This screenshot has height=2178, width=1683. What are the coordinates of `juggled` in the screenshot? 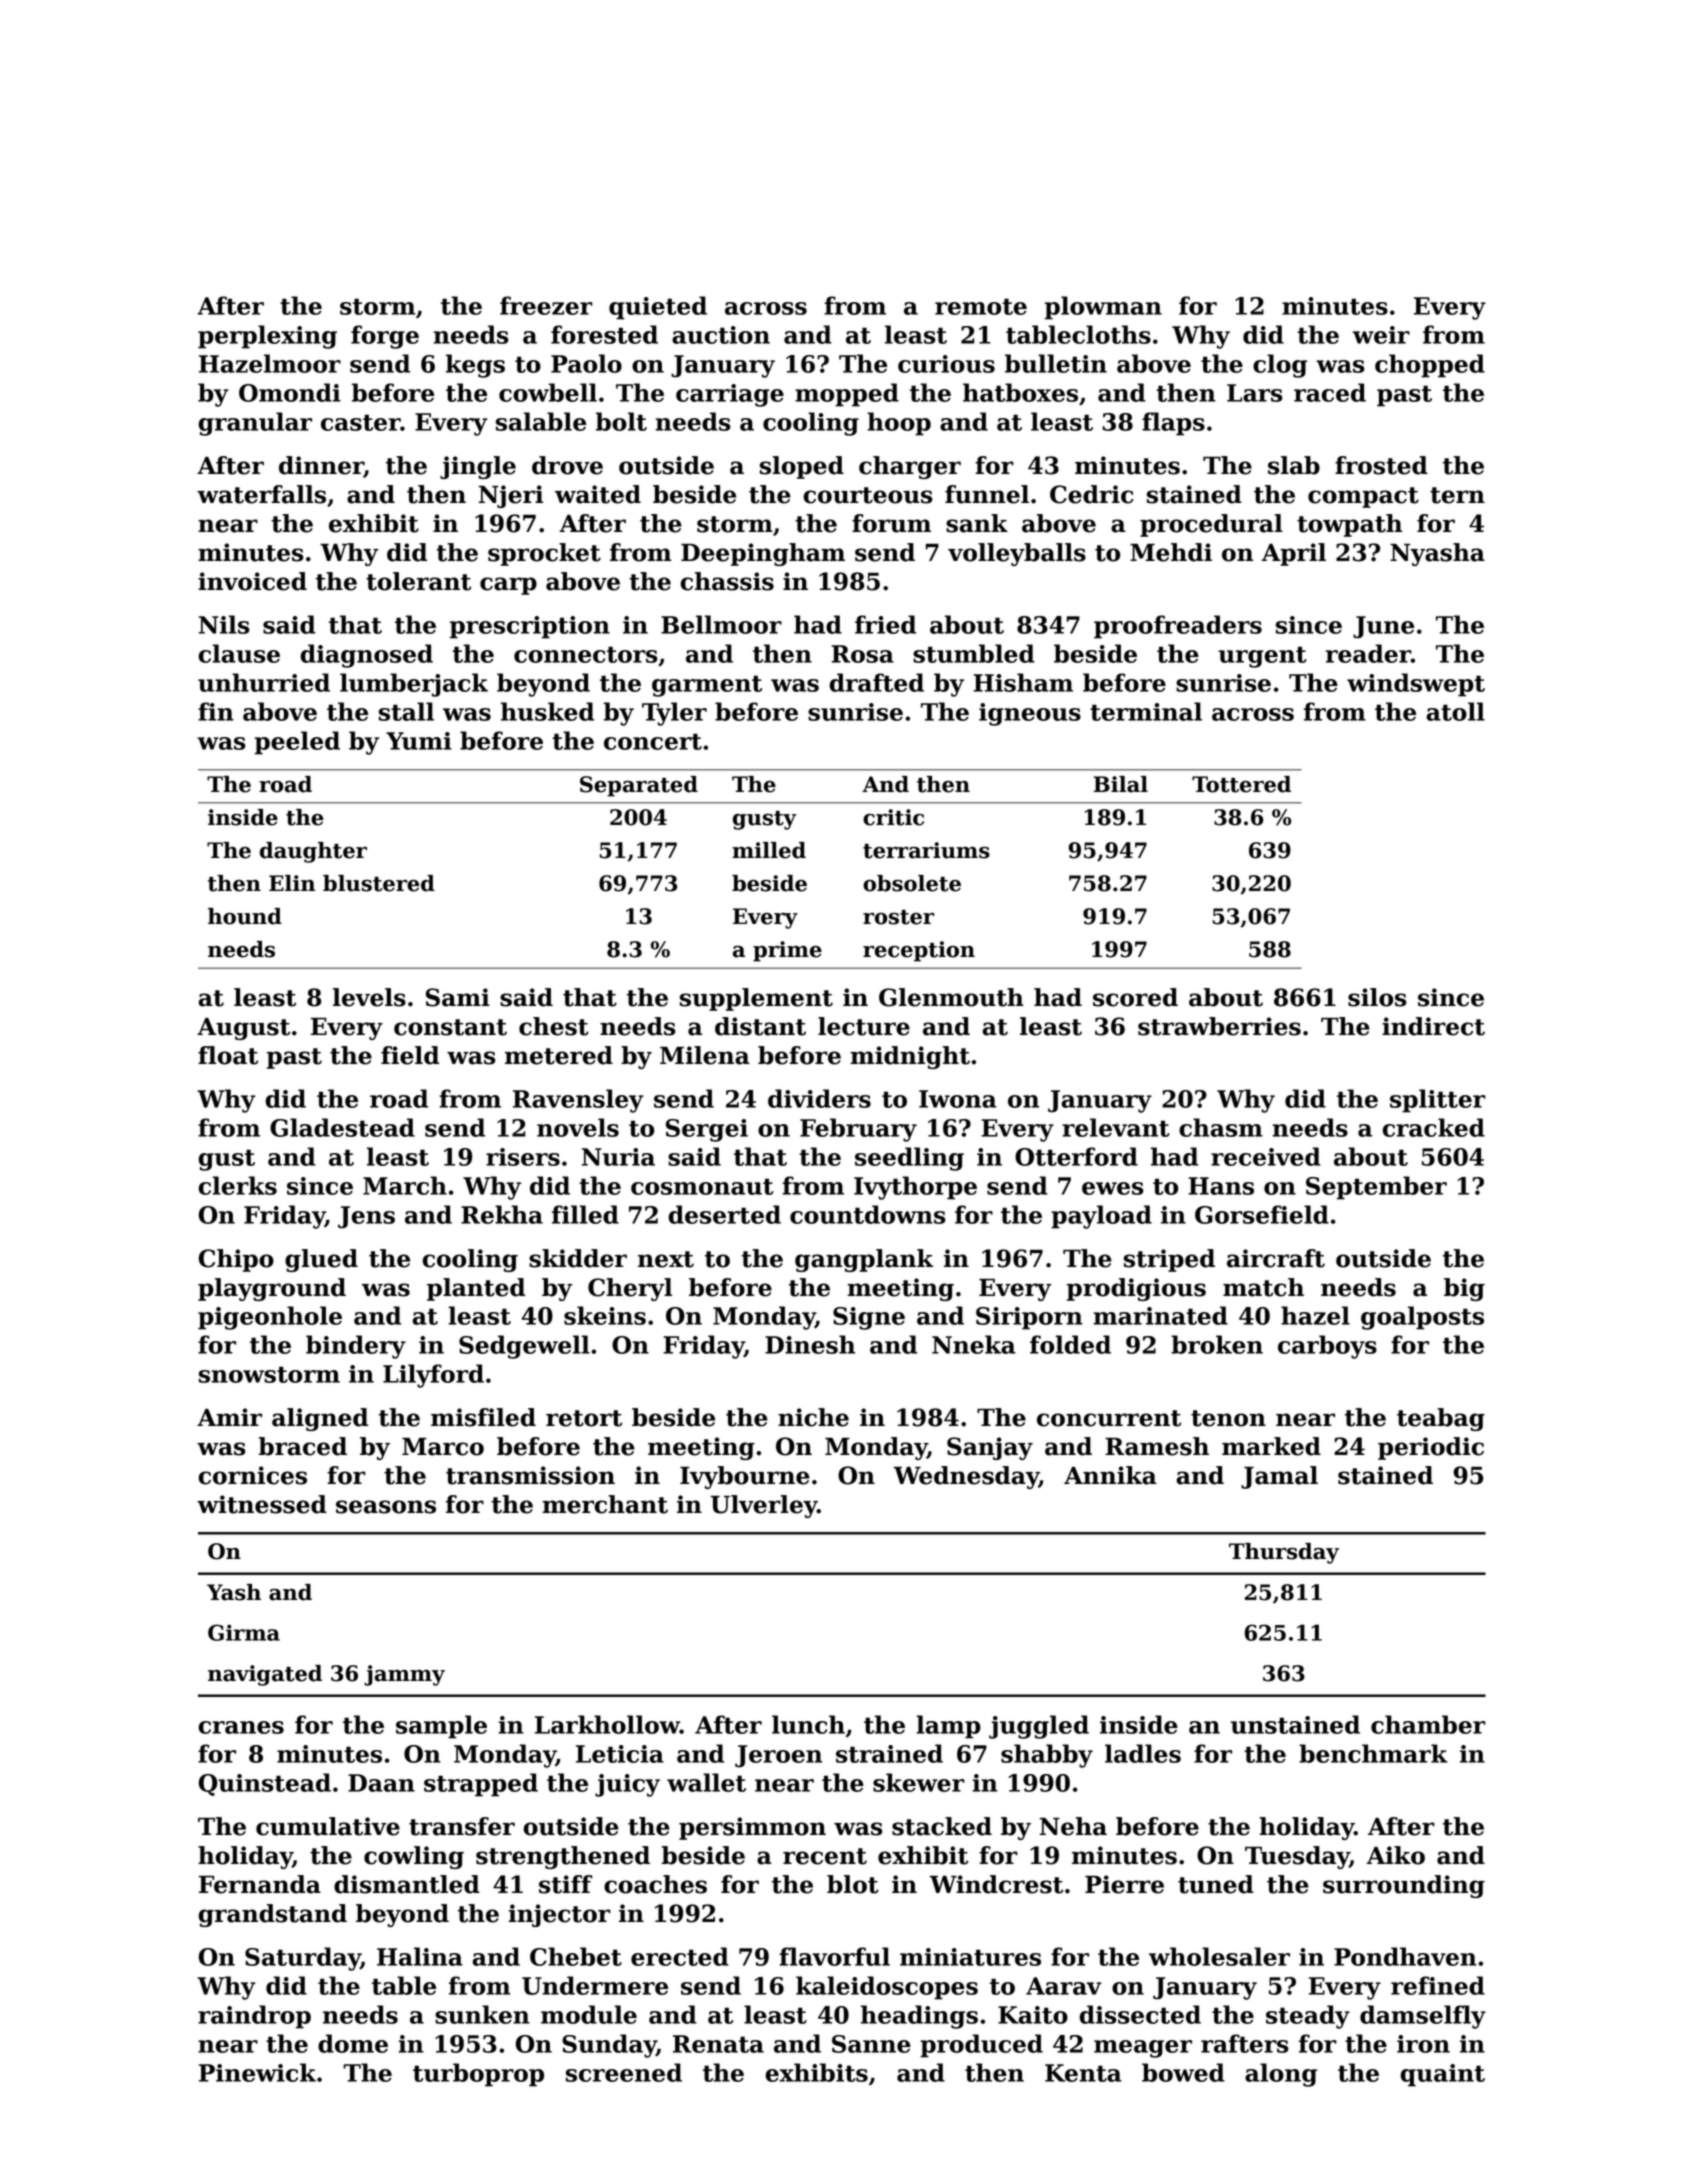 It's located at (1039, 1727).
